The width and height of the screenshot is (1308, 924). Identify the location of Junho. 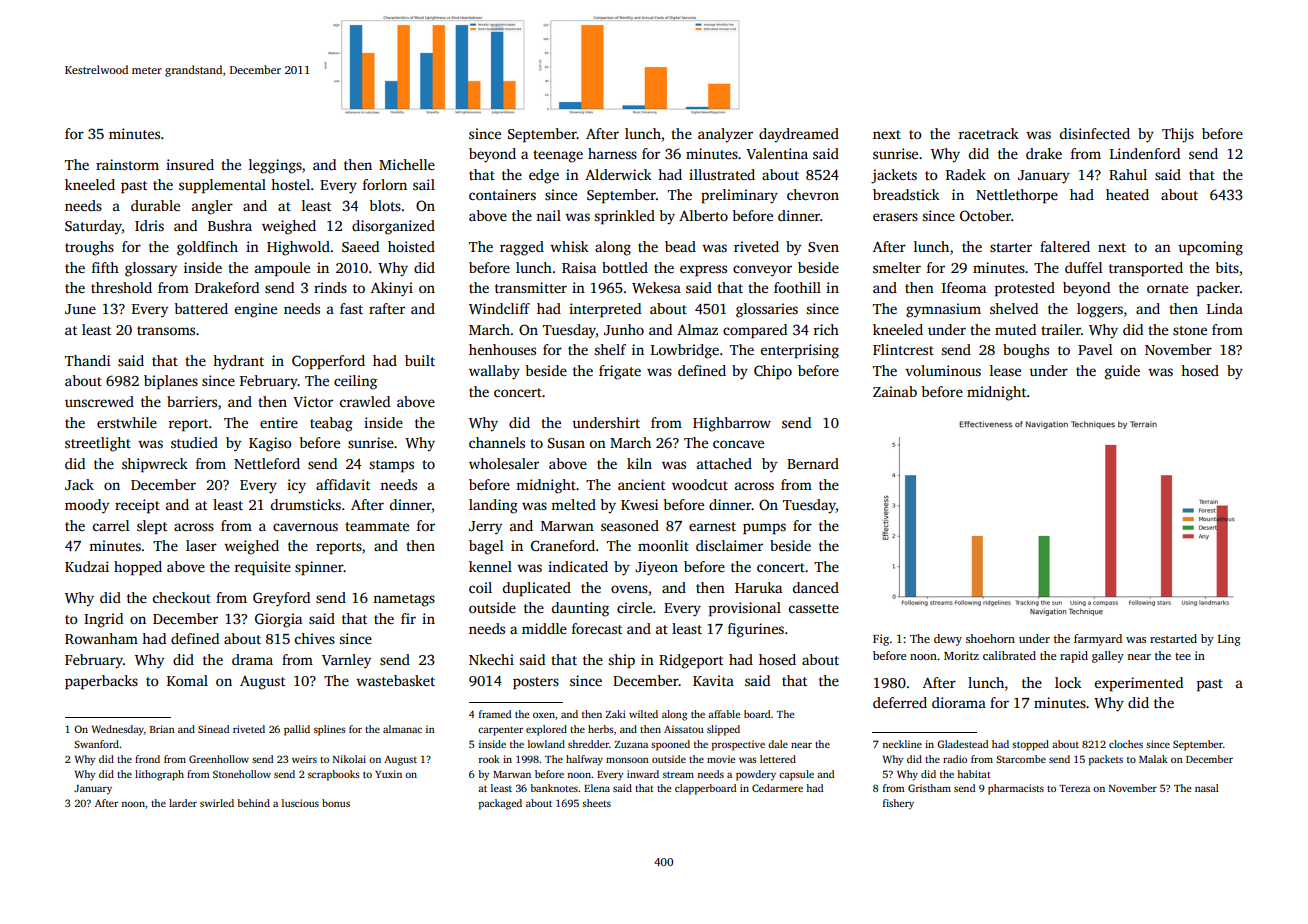
(624, 329).
